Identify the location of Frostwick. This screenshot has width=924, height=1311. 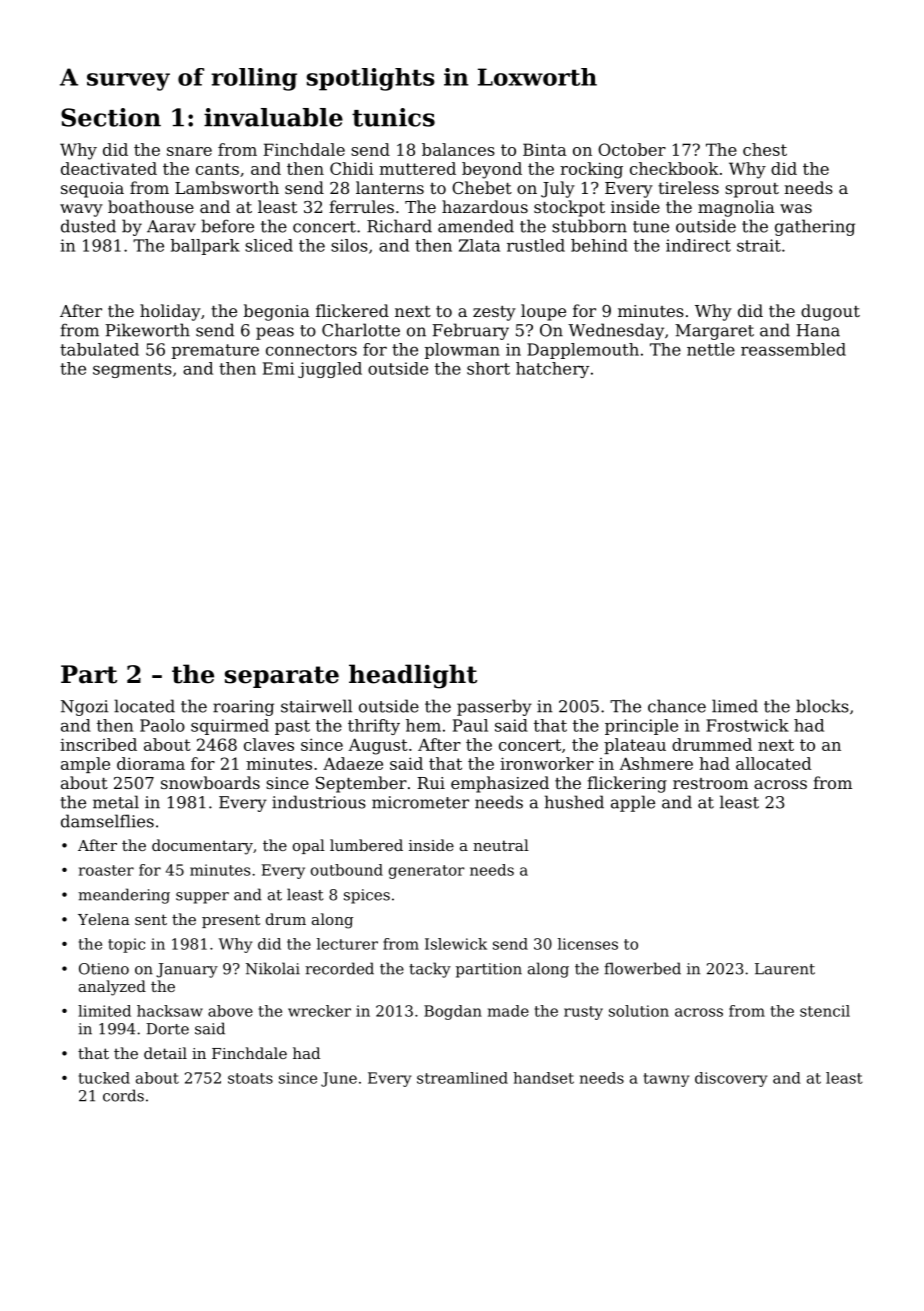
(747, 725).
